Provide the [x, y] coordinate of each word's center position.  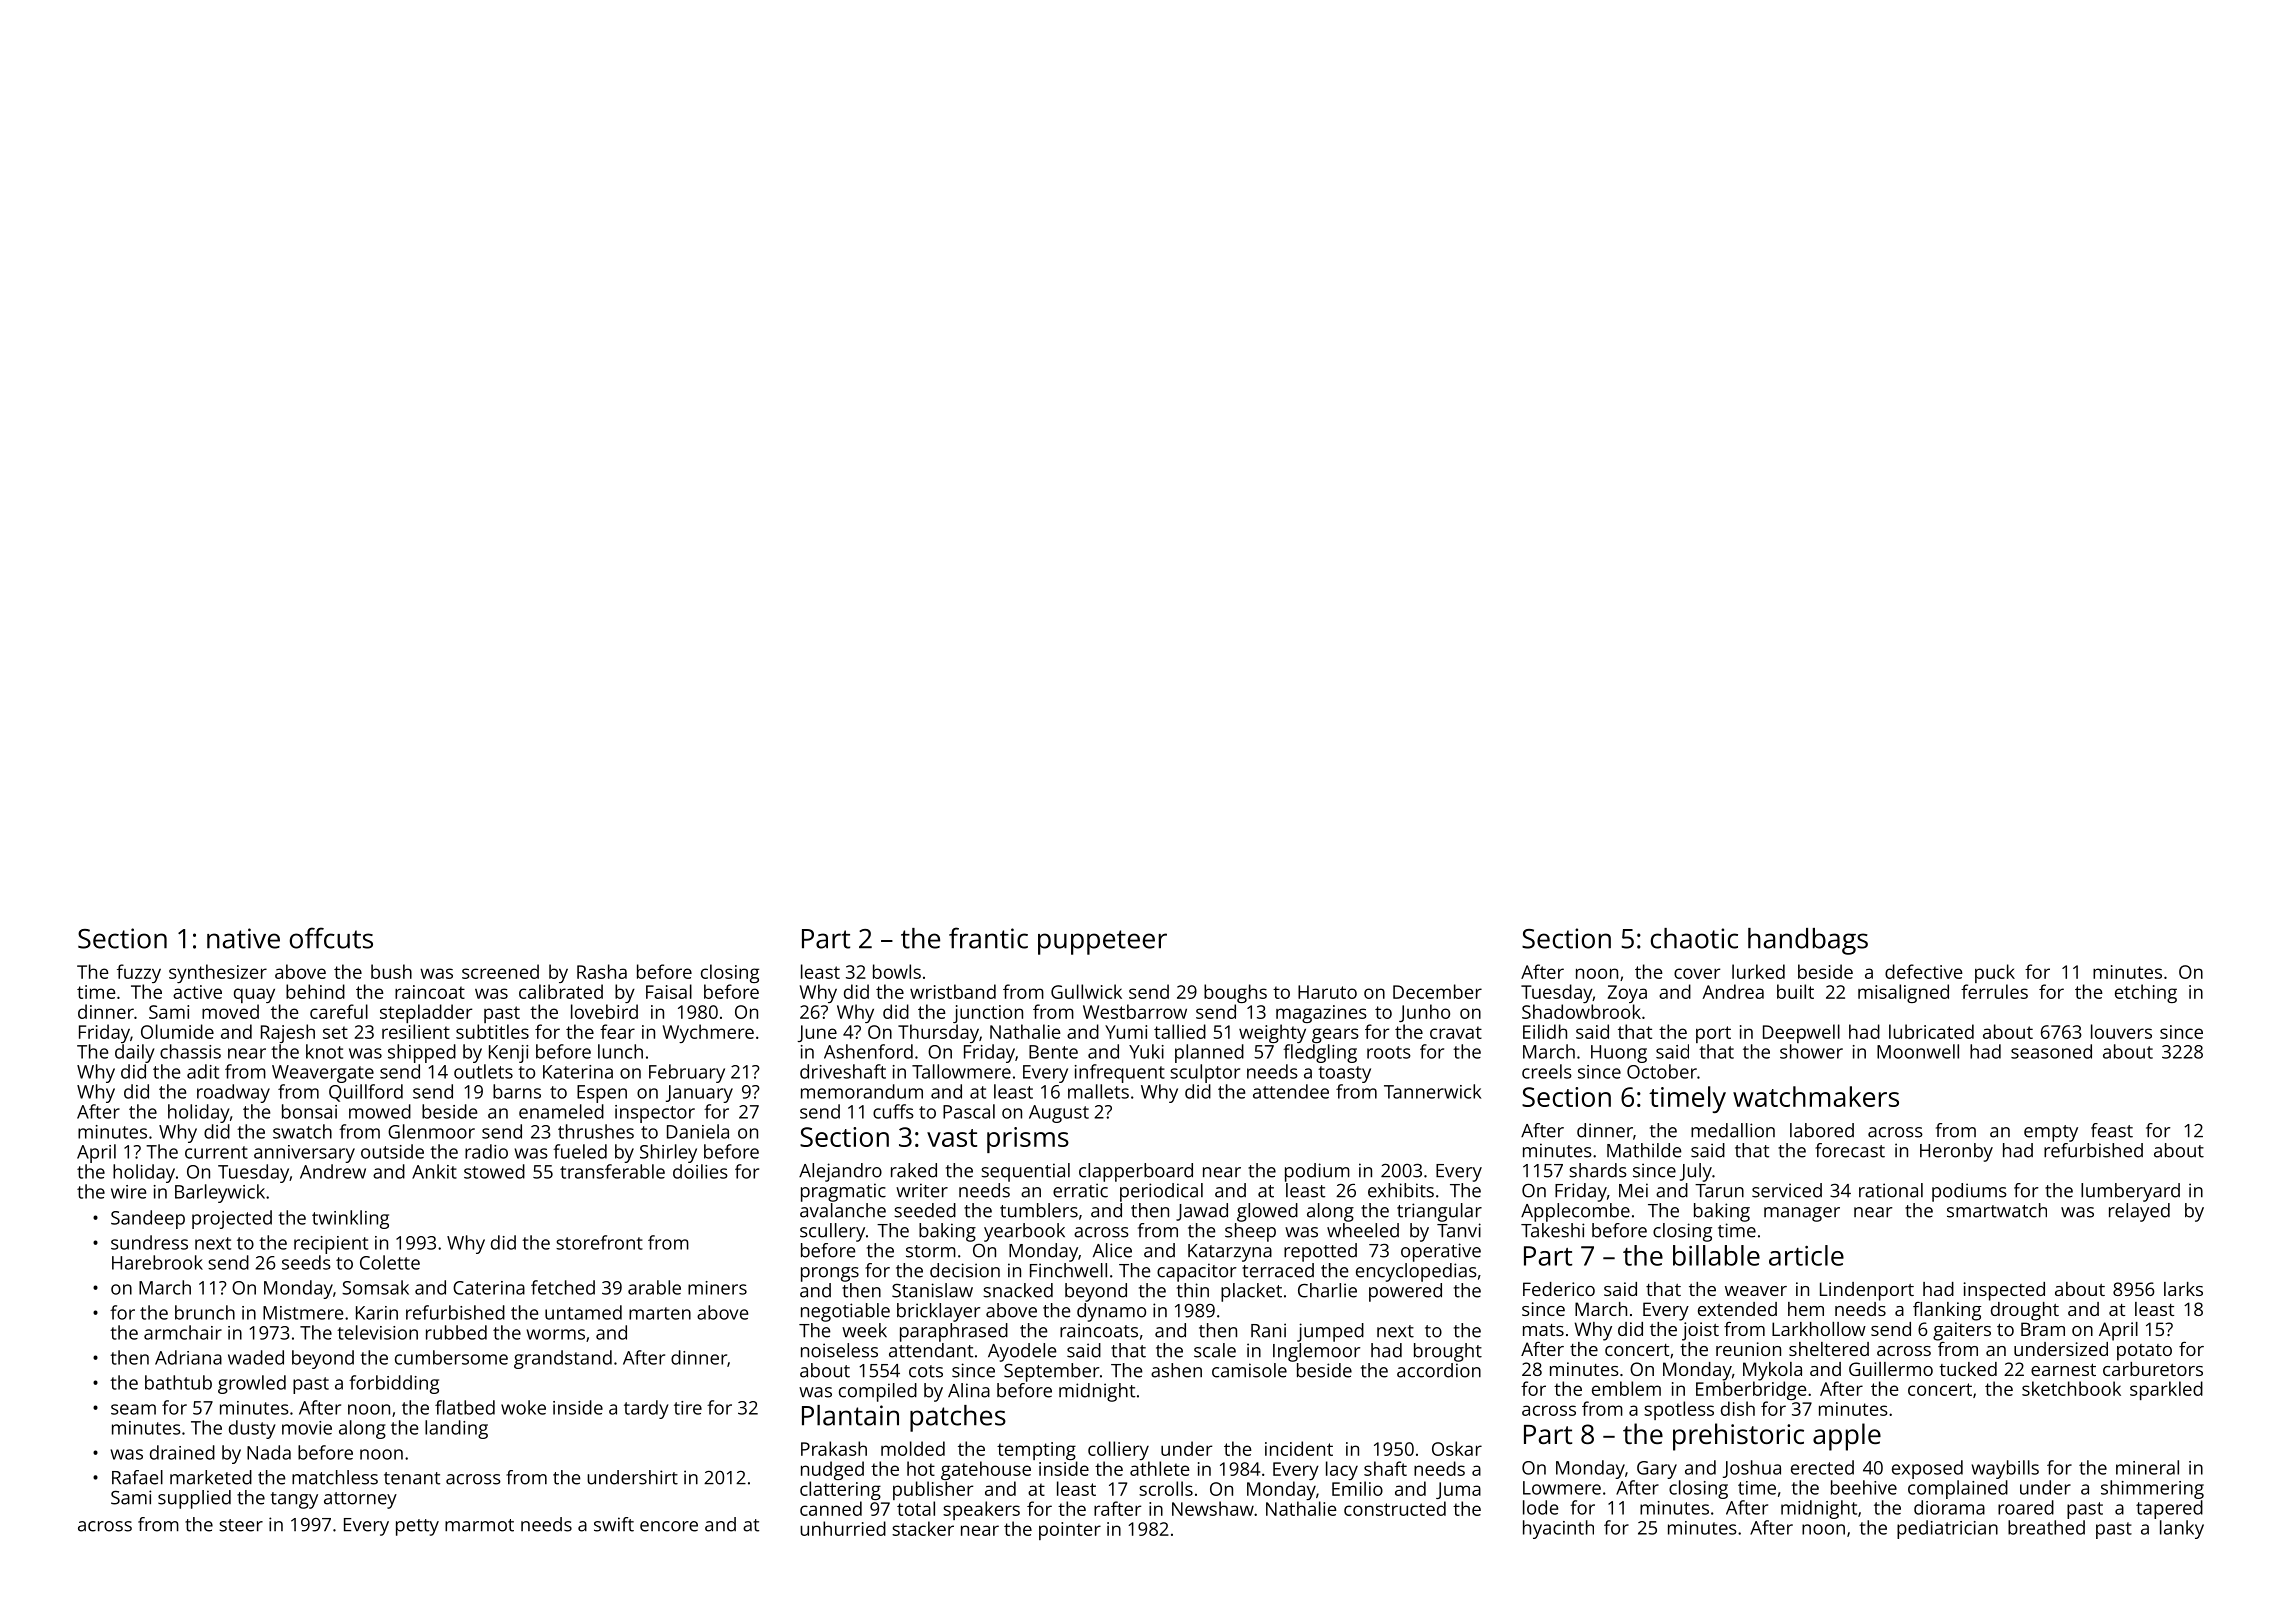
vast [952, 1138]
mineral [2147, 1467]
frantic [988, 938]
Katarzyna [1230, 1253]
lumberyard [2130, 1192]
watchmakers [1816, 1096]
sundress [149, 1242]
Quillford [366, 1093]
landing [456, 1429]
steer [241, 1525]
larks [2183, 1289]
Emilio [1357, 1488]
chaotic [1694, 938]
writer [922, 1190]
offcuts [331, 938]
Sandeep [148, 1219]
